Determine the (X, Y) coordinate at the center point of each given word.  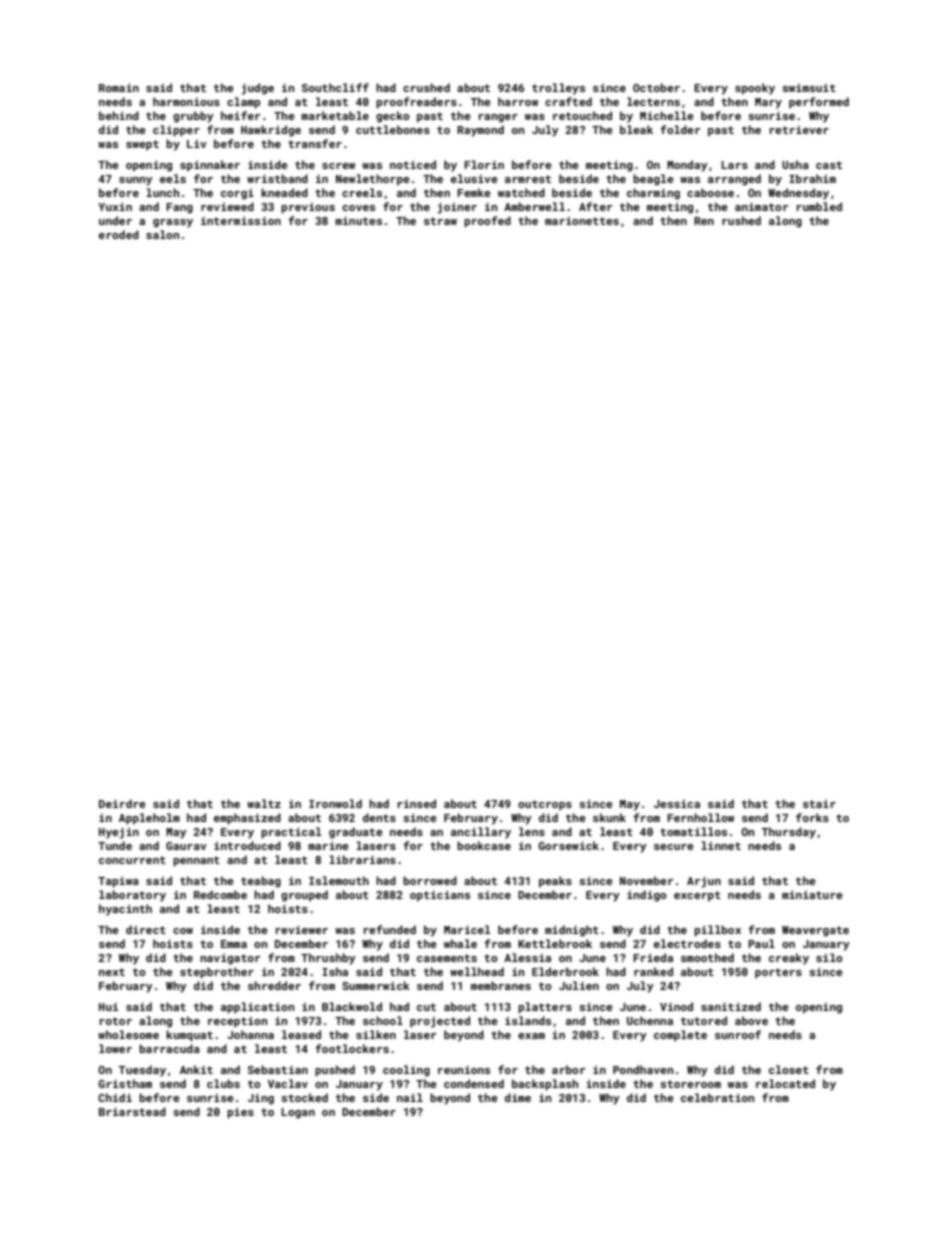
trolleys (558, 89)
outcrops (545, 805)
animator (761, 207)
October (656, 87)
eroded (119, 234)
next (112, 972)
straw (440, 221)
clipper (176, 131)
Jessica (677, 804)
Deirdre (122, 803)
